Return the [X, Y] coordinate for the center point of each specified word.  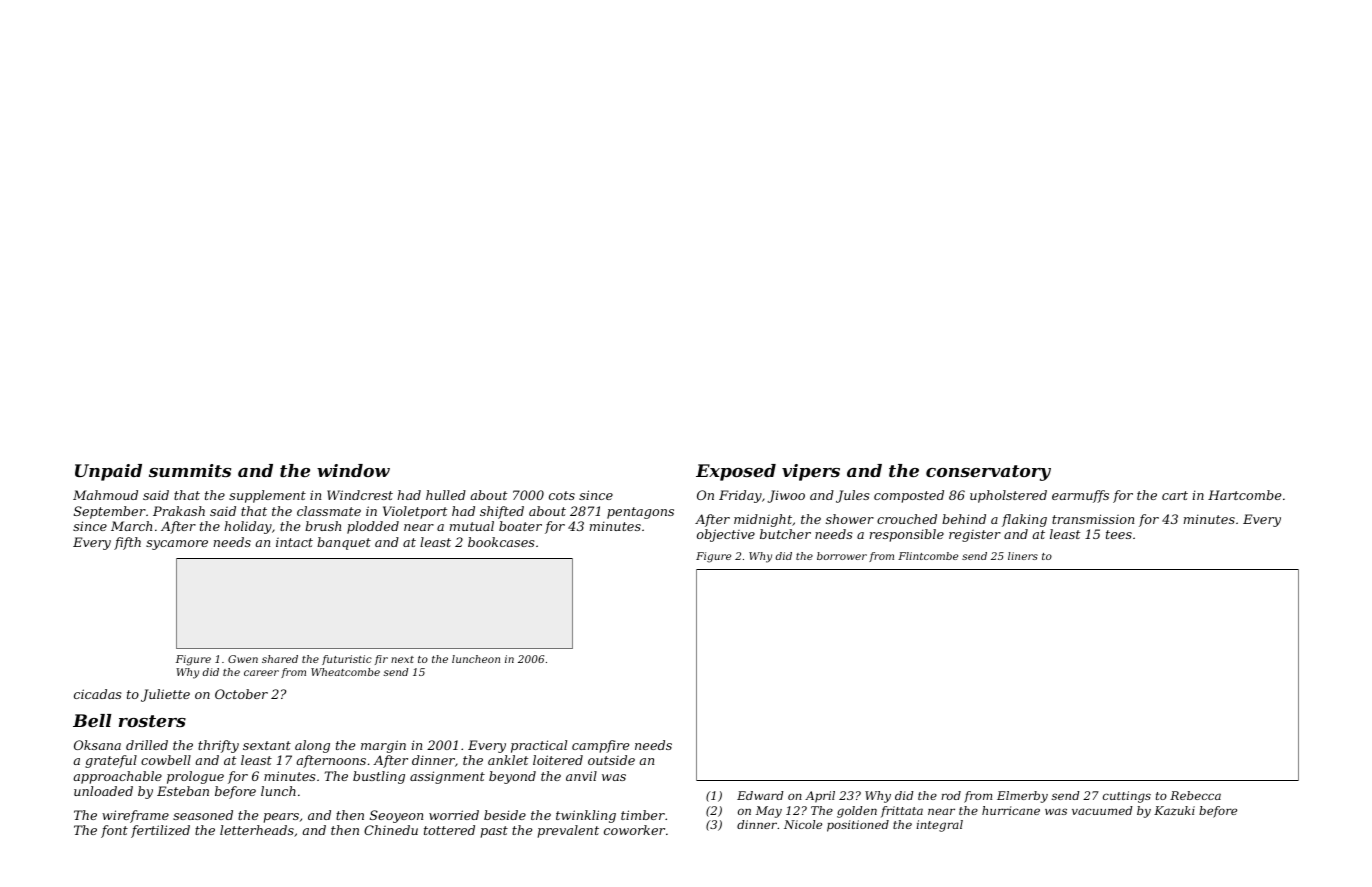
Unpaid [108, 472]
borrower [842, 556]
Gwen [243, 659]
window [353, 470]
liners [1023, 556]
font [114, 831]
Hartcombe [1244, 495]
